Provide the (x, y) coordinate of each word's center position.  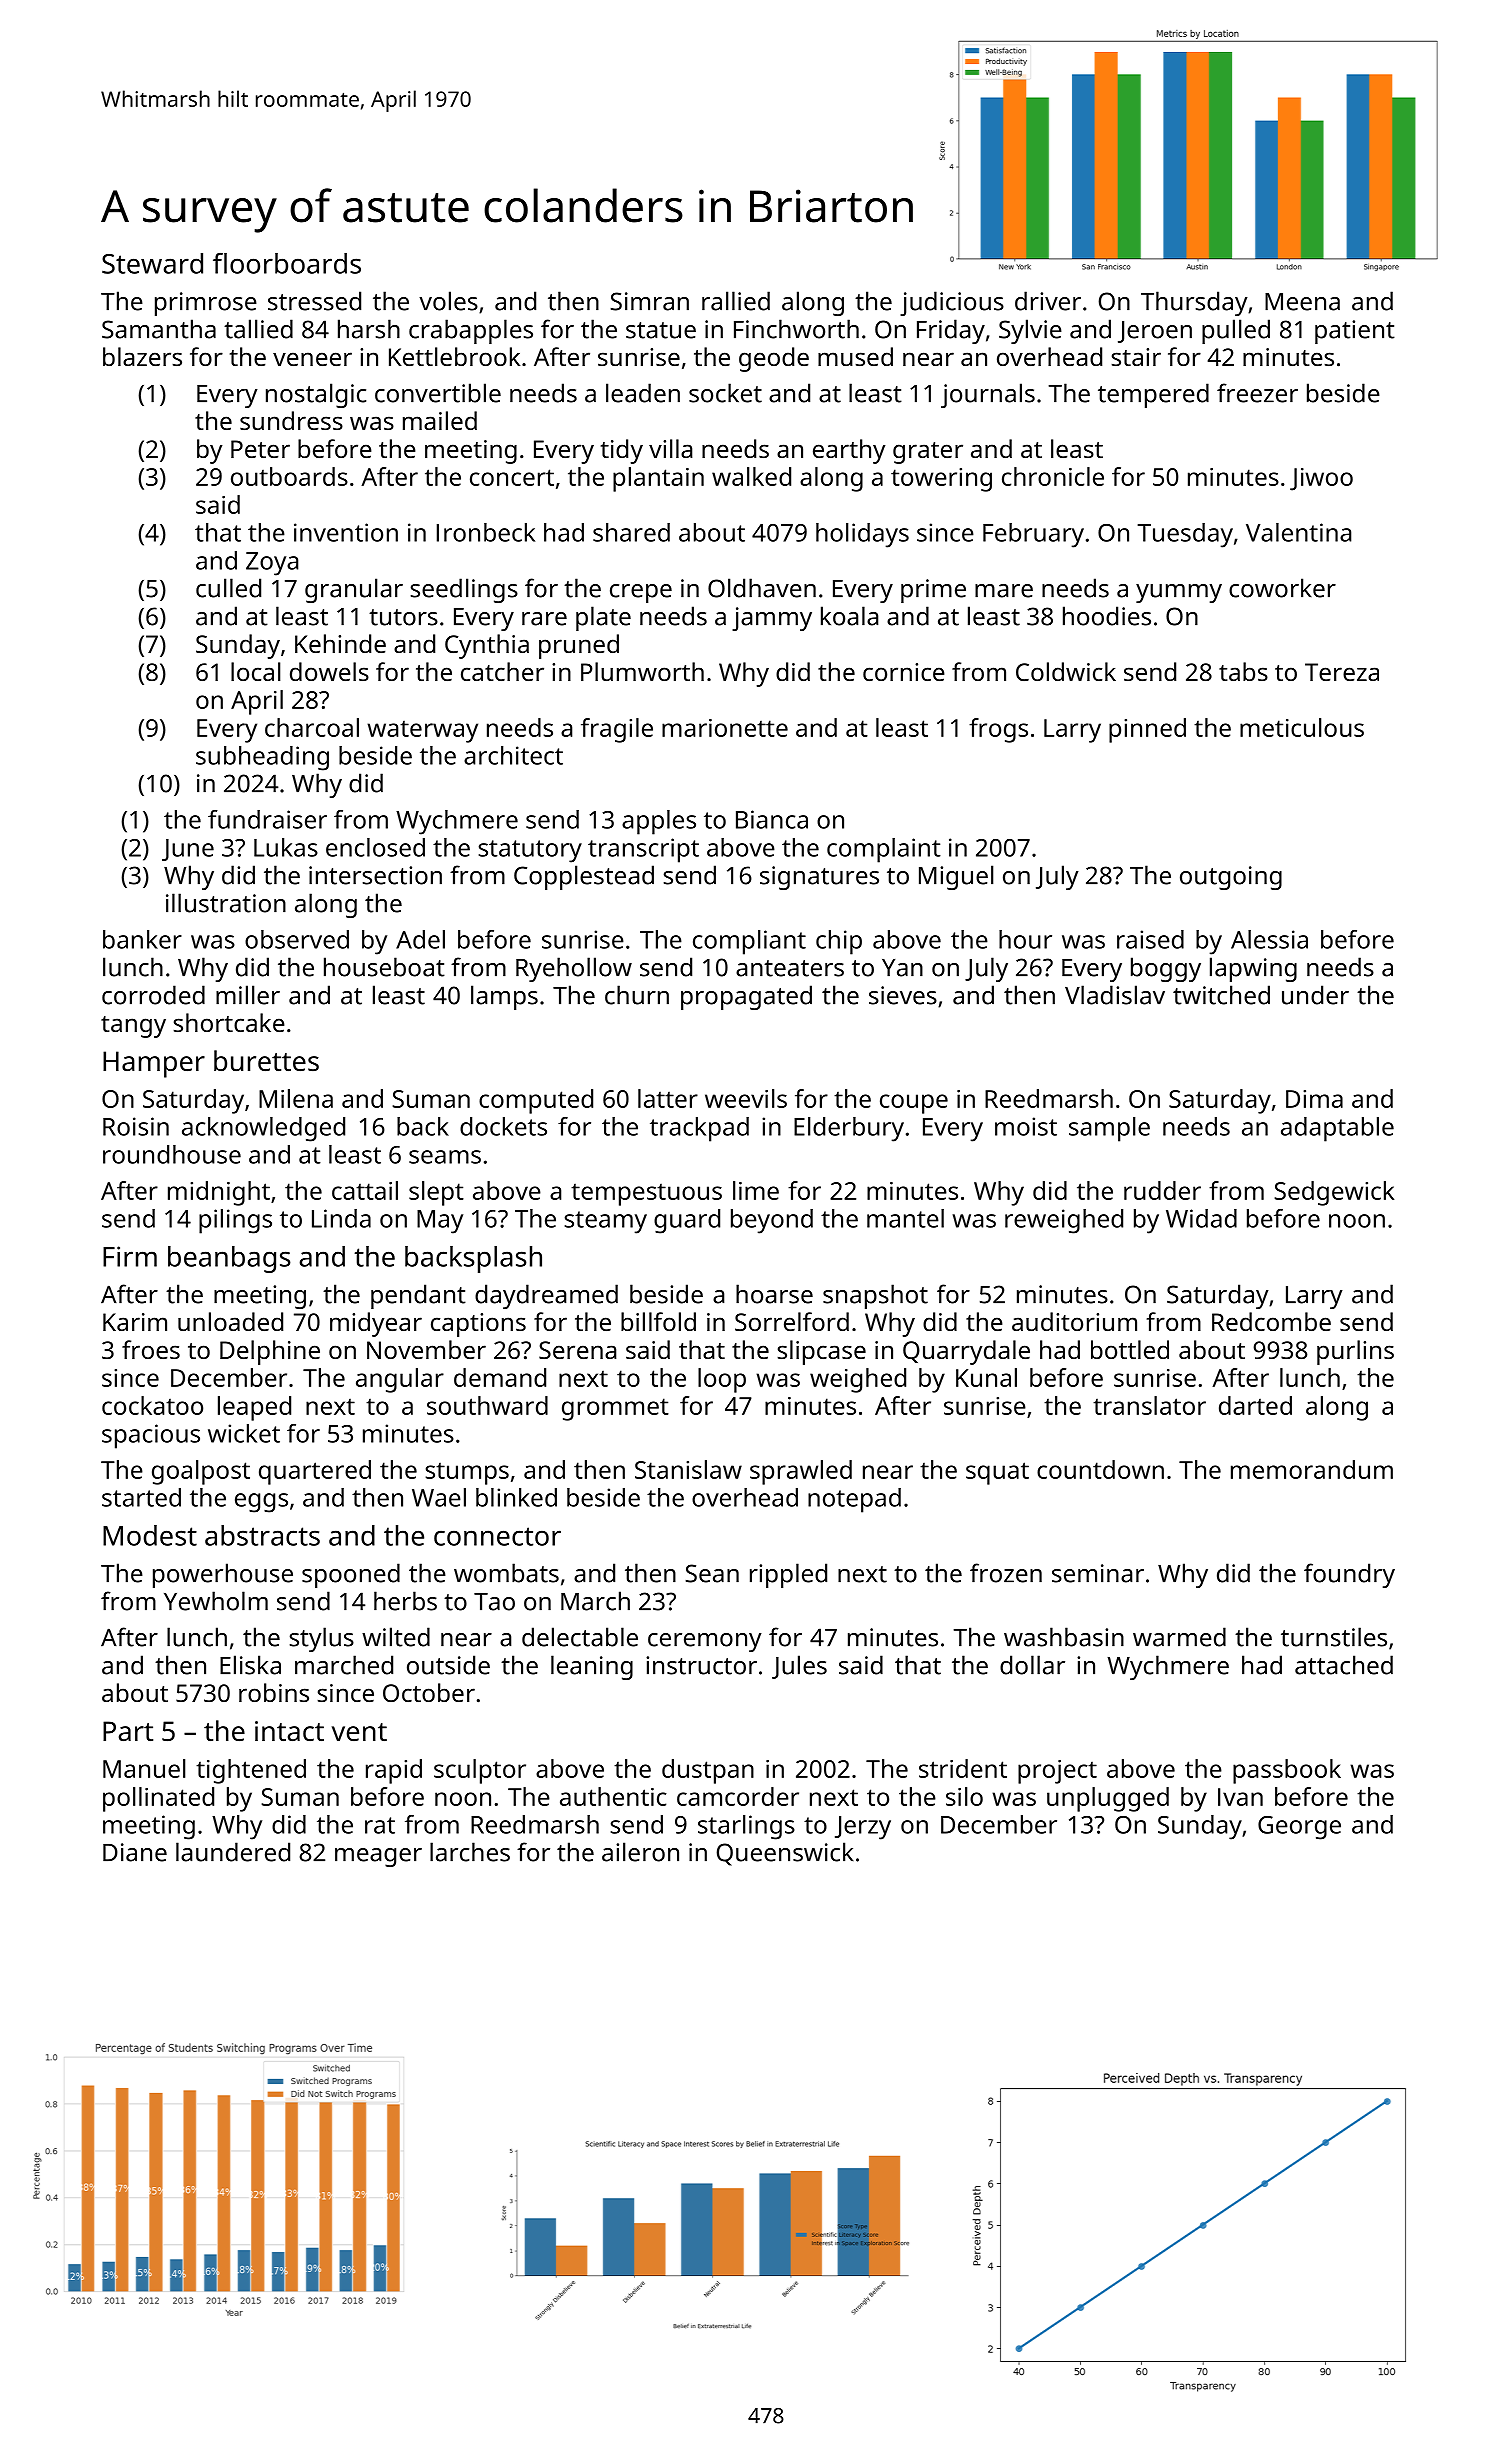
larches (470, 1852)
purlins (1355, 1352)
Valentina (1298, 532)
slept (436, 1193)
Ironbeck (486, 532)
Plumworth (642, 671)
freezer (1257, 393)
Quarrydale (966, 1352)
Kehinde (340, 643)
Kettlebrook (454, 356)
